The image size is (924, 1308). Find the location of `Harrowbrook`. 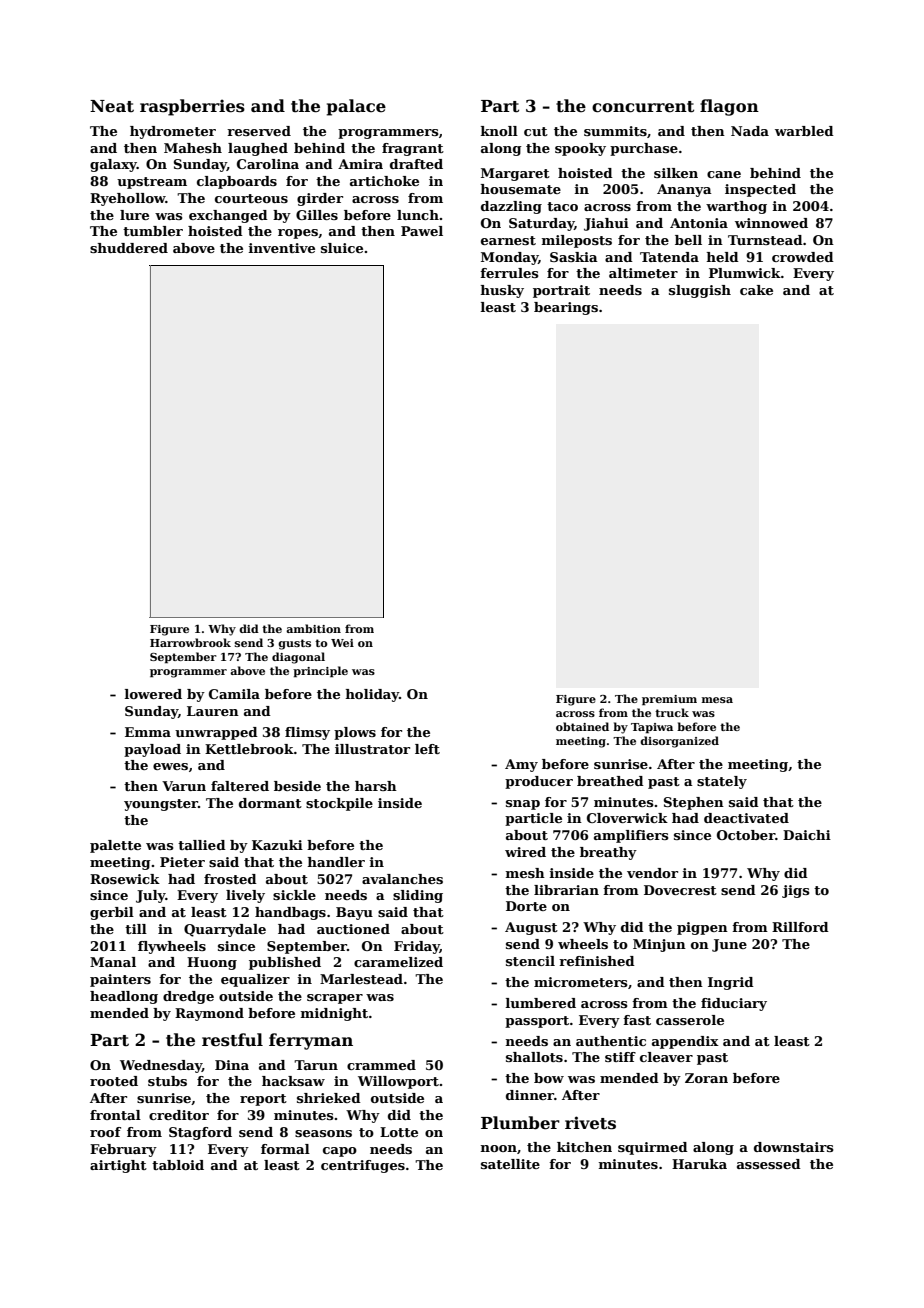

Harrowbrook is located at coordinates (190, 642).
